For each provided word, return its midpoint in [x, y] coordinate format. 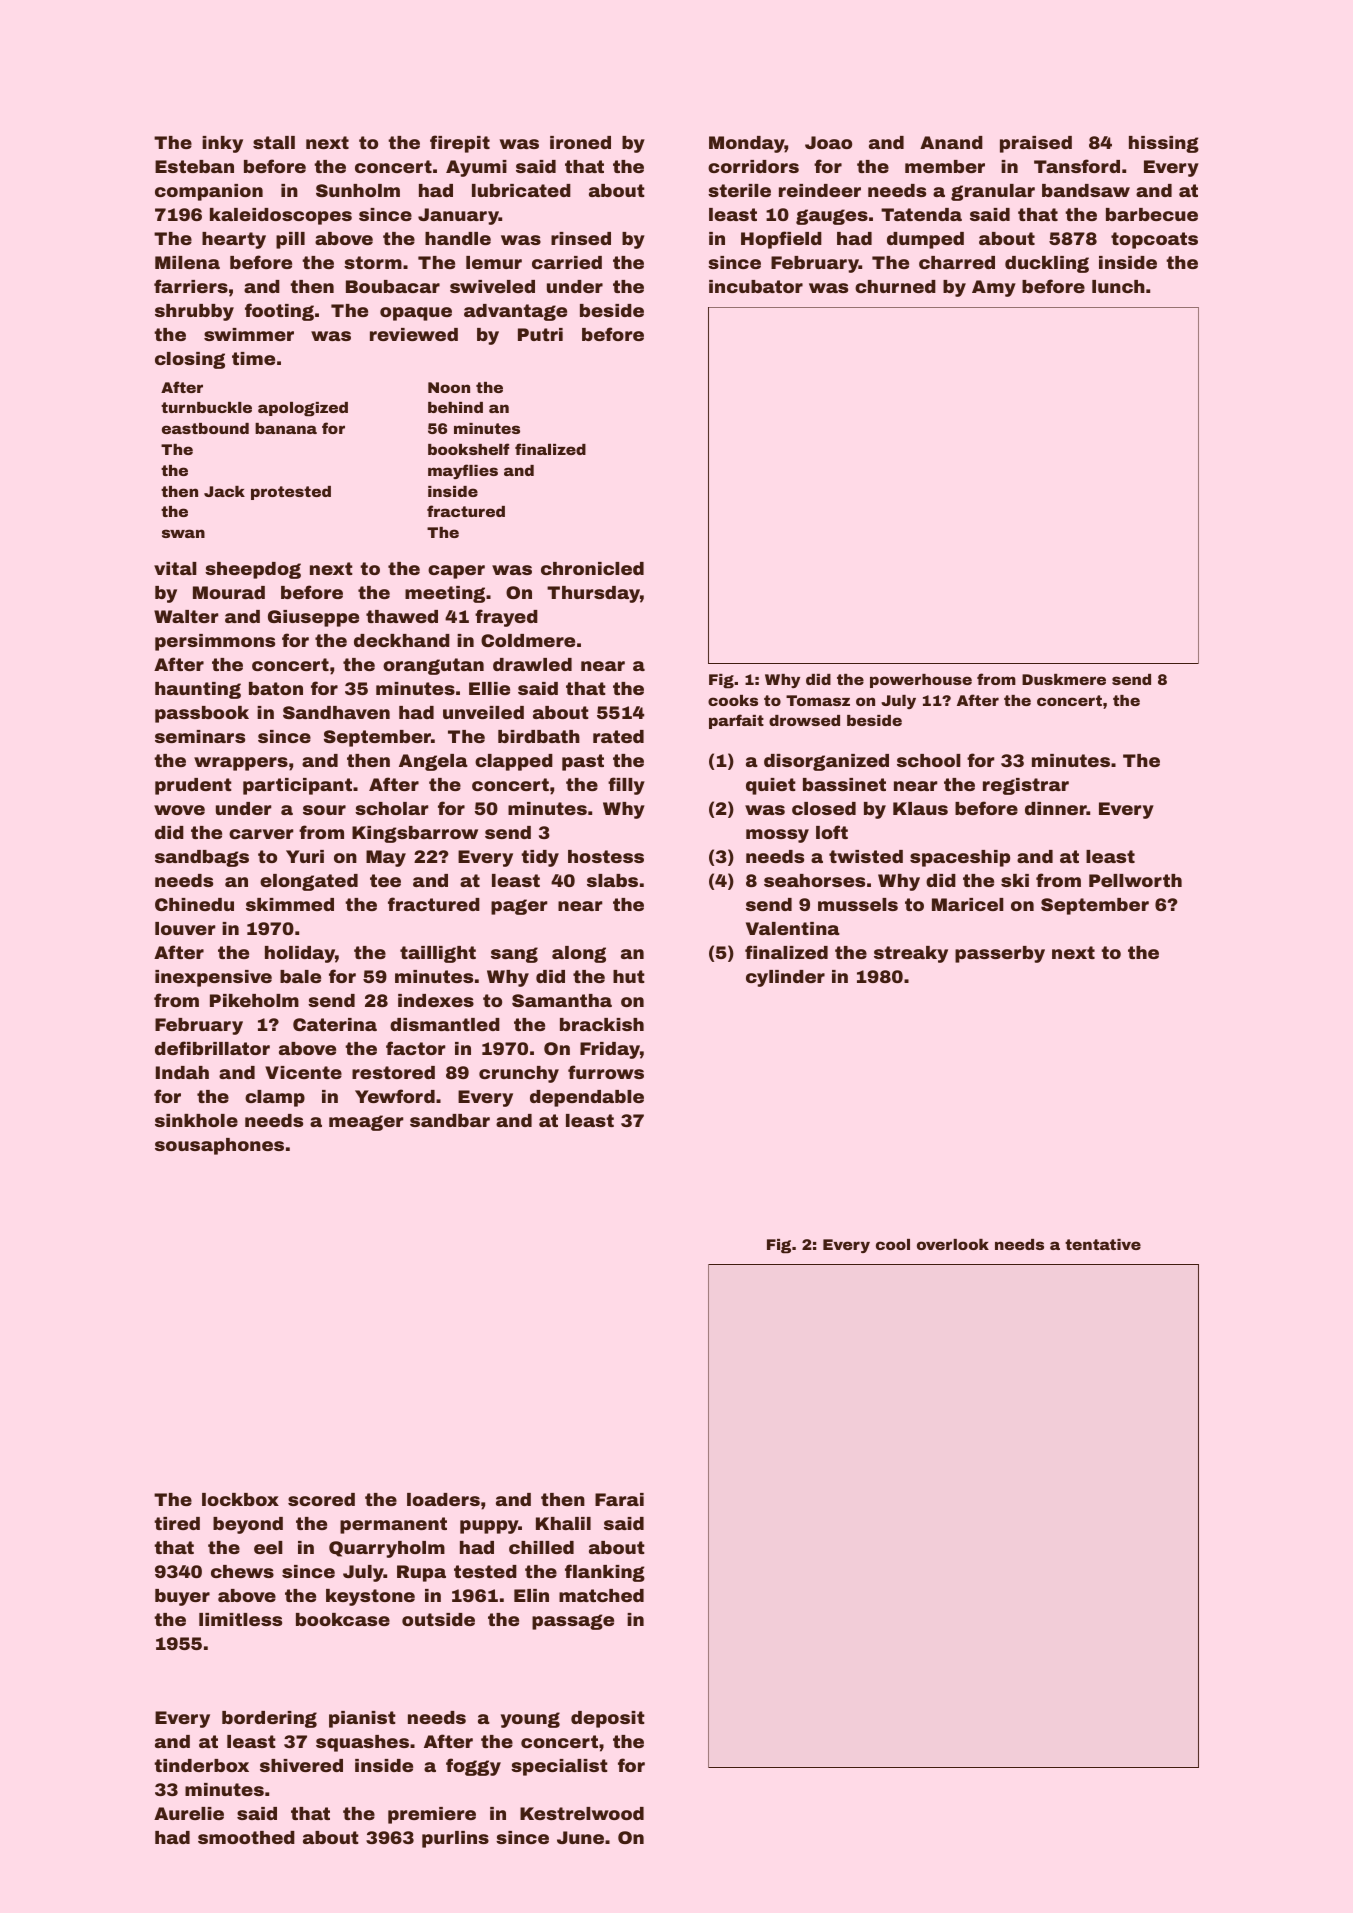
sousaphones [219, 1146]
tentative [1103, 1244]
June [580, 1837]
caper [456, 572]
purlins [455, 1839]
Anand [951, 142]
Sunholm [358, 190]
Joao [828, 142]
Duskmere [1064, 679]
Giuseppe [313, 618]
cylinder [785, 978]
